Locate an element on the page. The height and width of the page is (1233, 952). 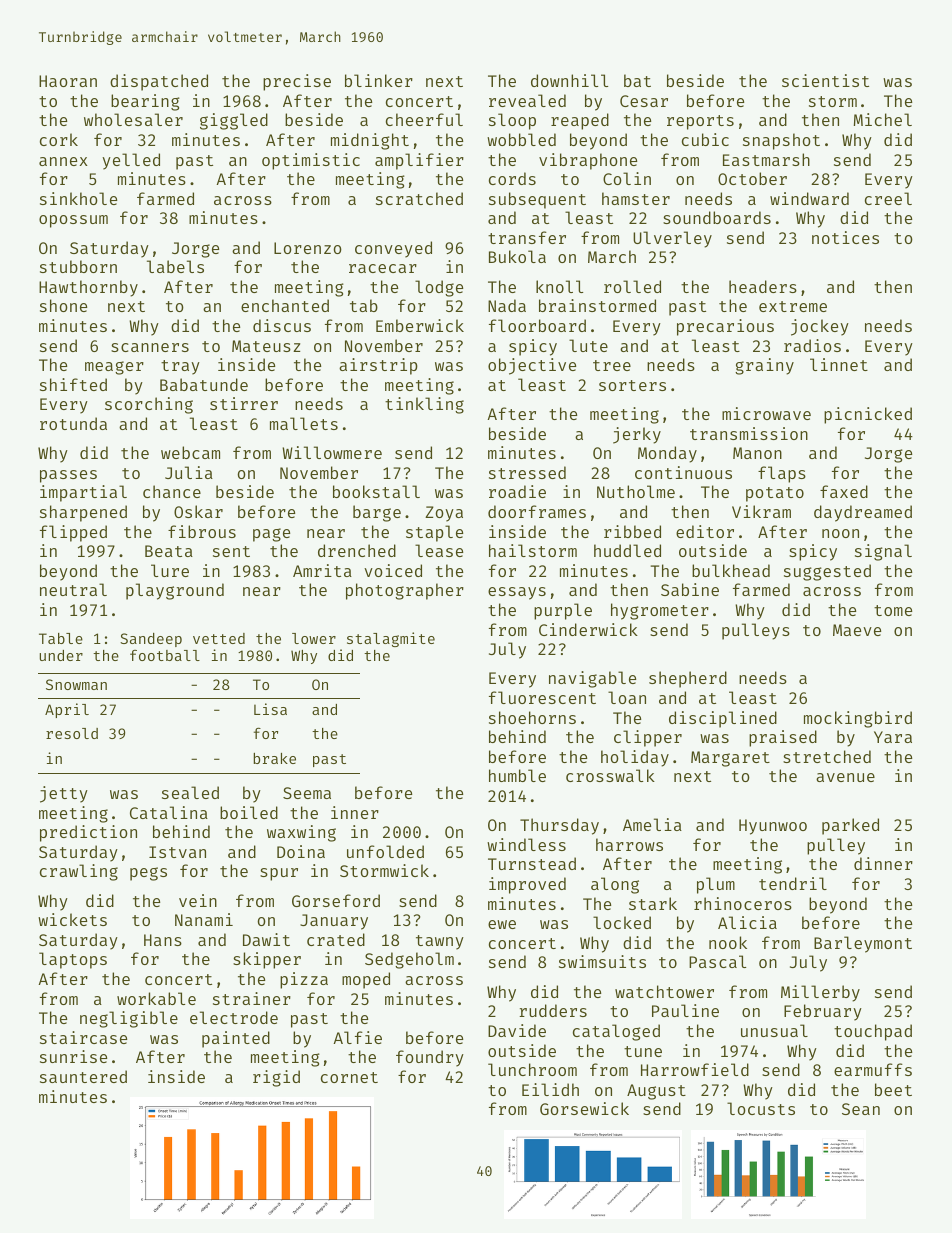
Harrowfield is located at coordinates (695, 1069).
